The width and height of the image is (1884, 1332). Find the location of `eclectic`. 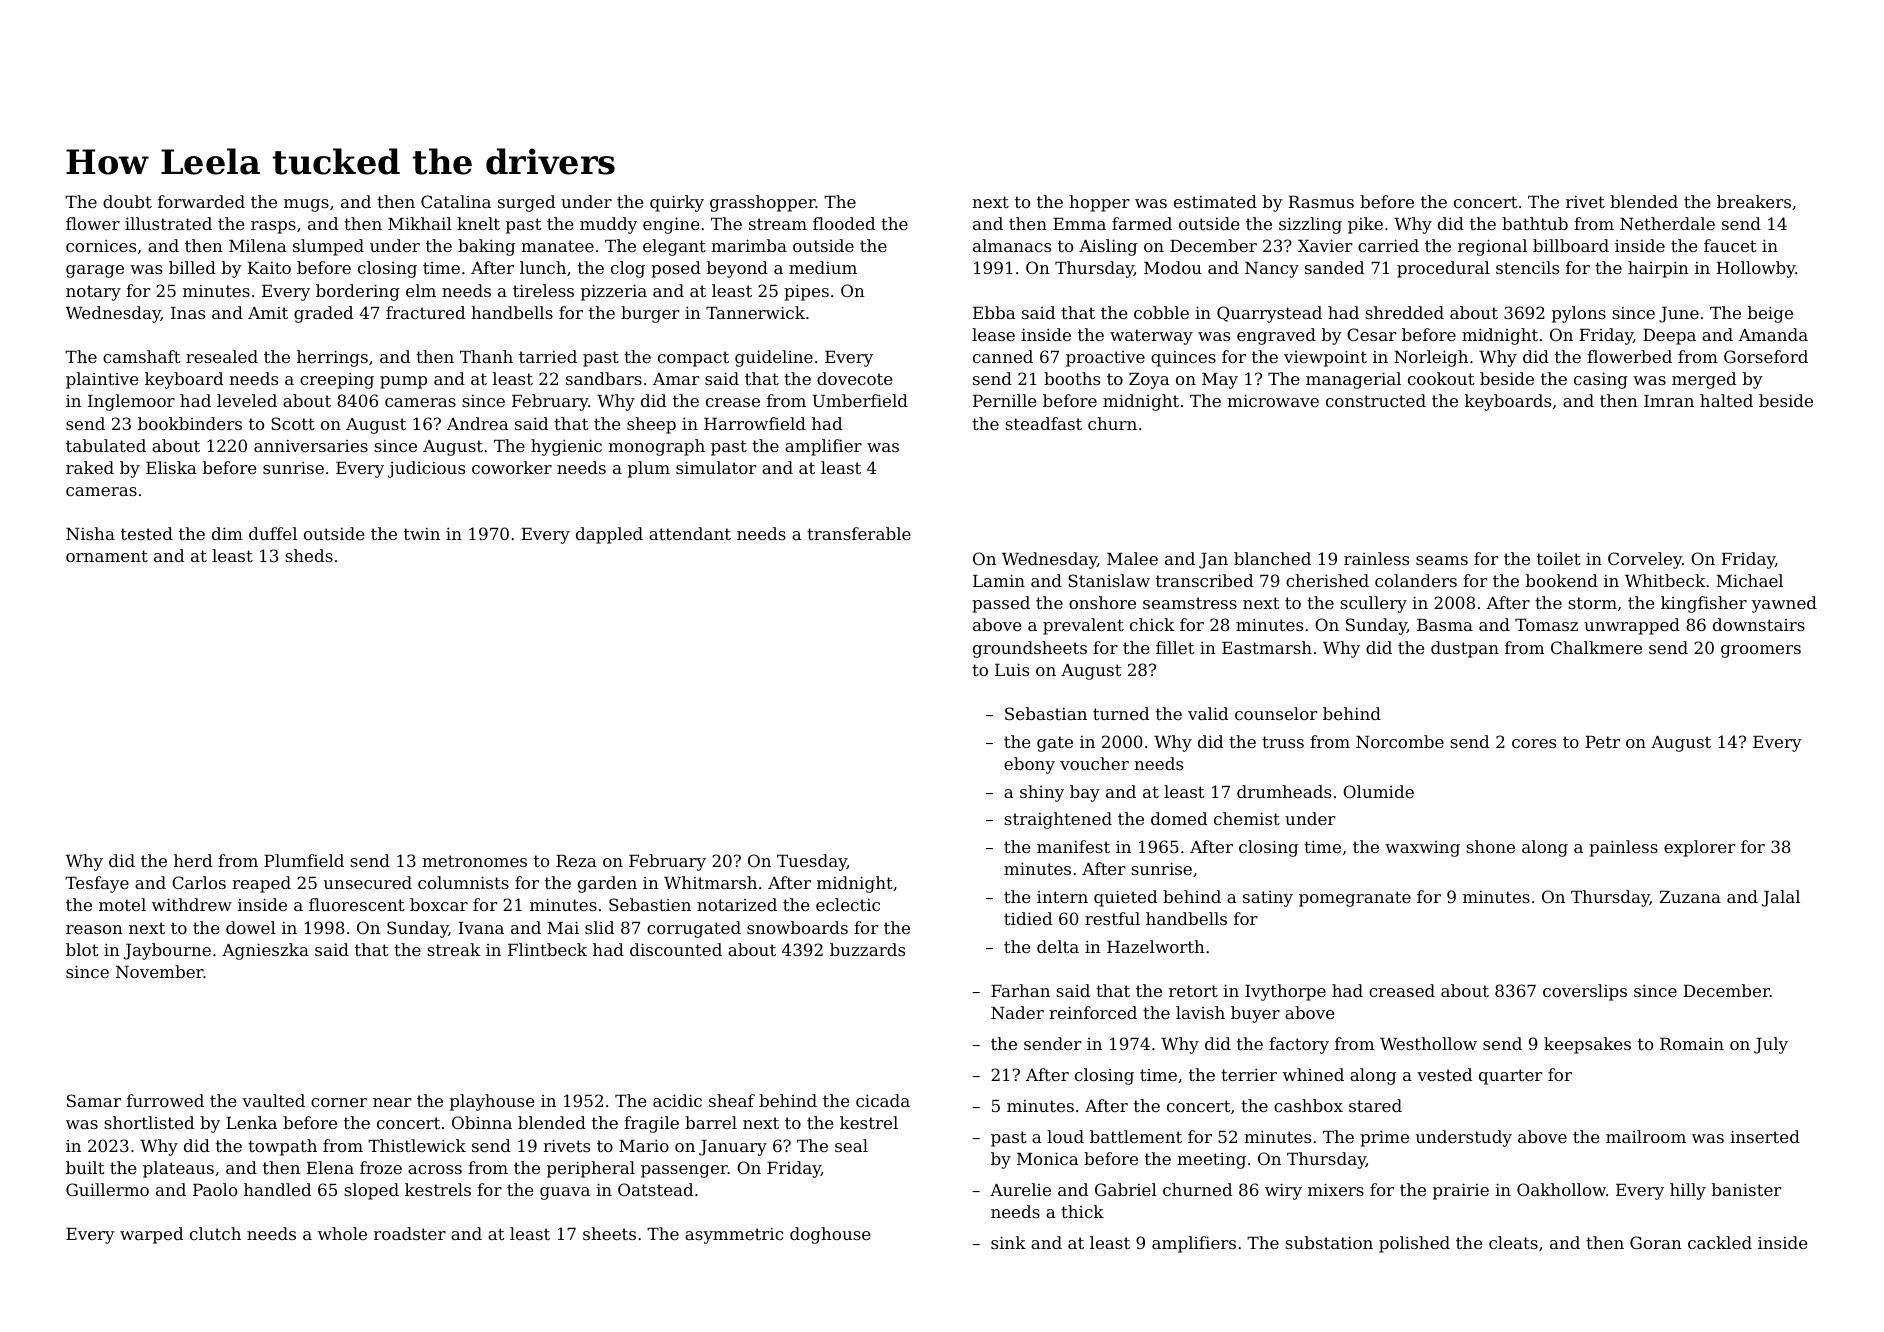

eclectic is located at coordinates (848, 904).
